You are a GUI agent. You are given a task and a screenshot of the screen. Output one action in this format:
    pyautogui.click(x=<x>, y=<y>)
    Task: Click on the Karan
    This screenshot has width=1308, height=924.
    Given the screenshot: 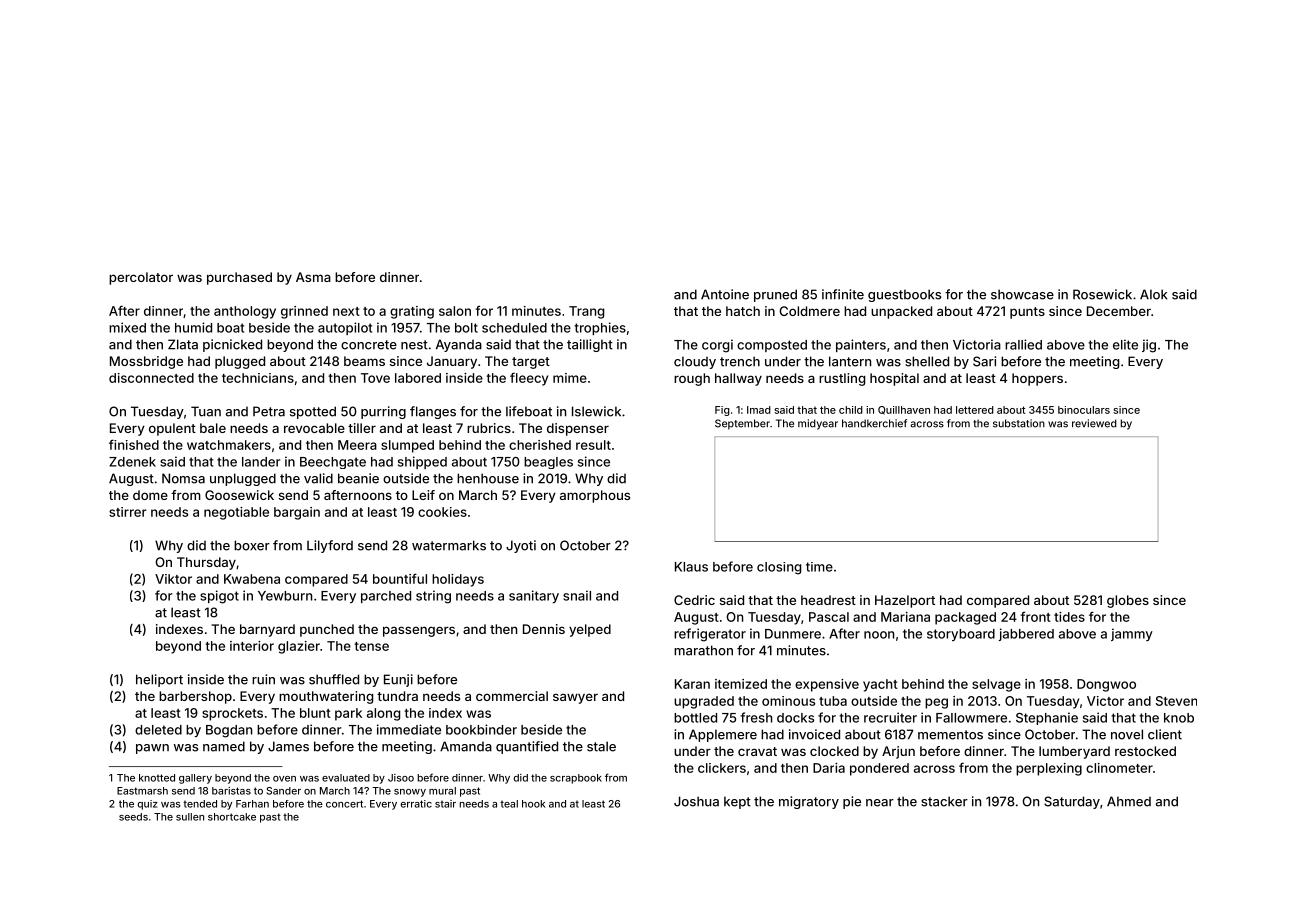 What is the action you would take?
    pyautogui.click(x=692, y=684)
